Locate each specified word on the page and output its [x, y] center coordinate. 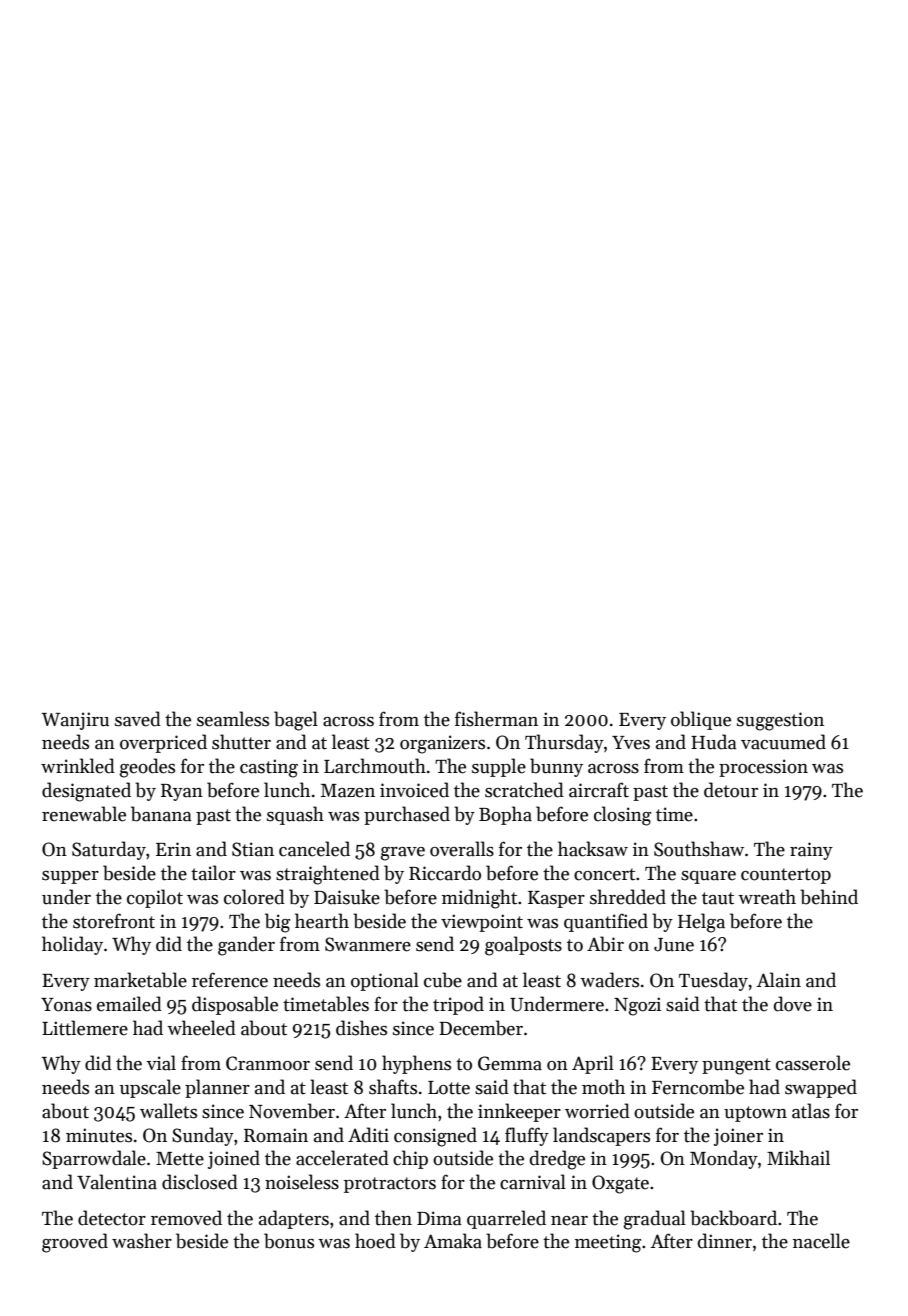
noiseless [302, 1182]
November [292, 1111]
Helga [701, 923]
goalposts [523, 946]
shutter [241, 742]
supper [70, 877]
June [674, 945]
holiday [72, 945]
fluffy [527, 1136]
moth [603, 1087]
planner [217, 1088]
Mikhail [798, 1158]
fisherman [496, 719]
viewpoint [482, 923]
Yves [631, 743]
